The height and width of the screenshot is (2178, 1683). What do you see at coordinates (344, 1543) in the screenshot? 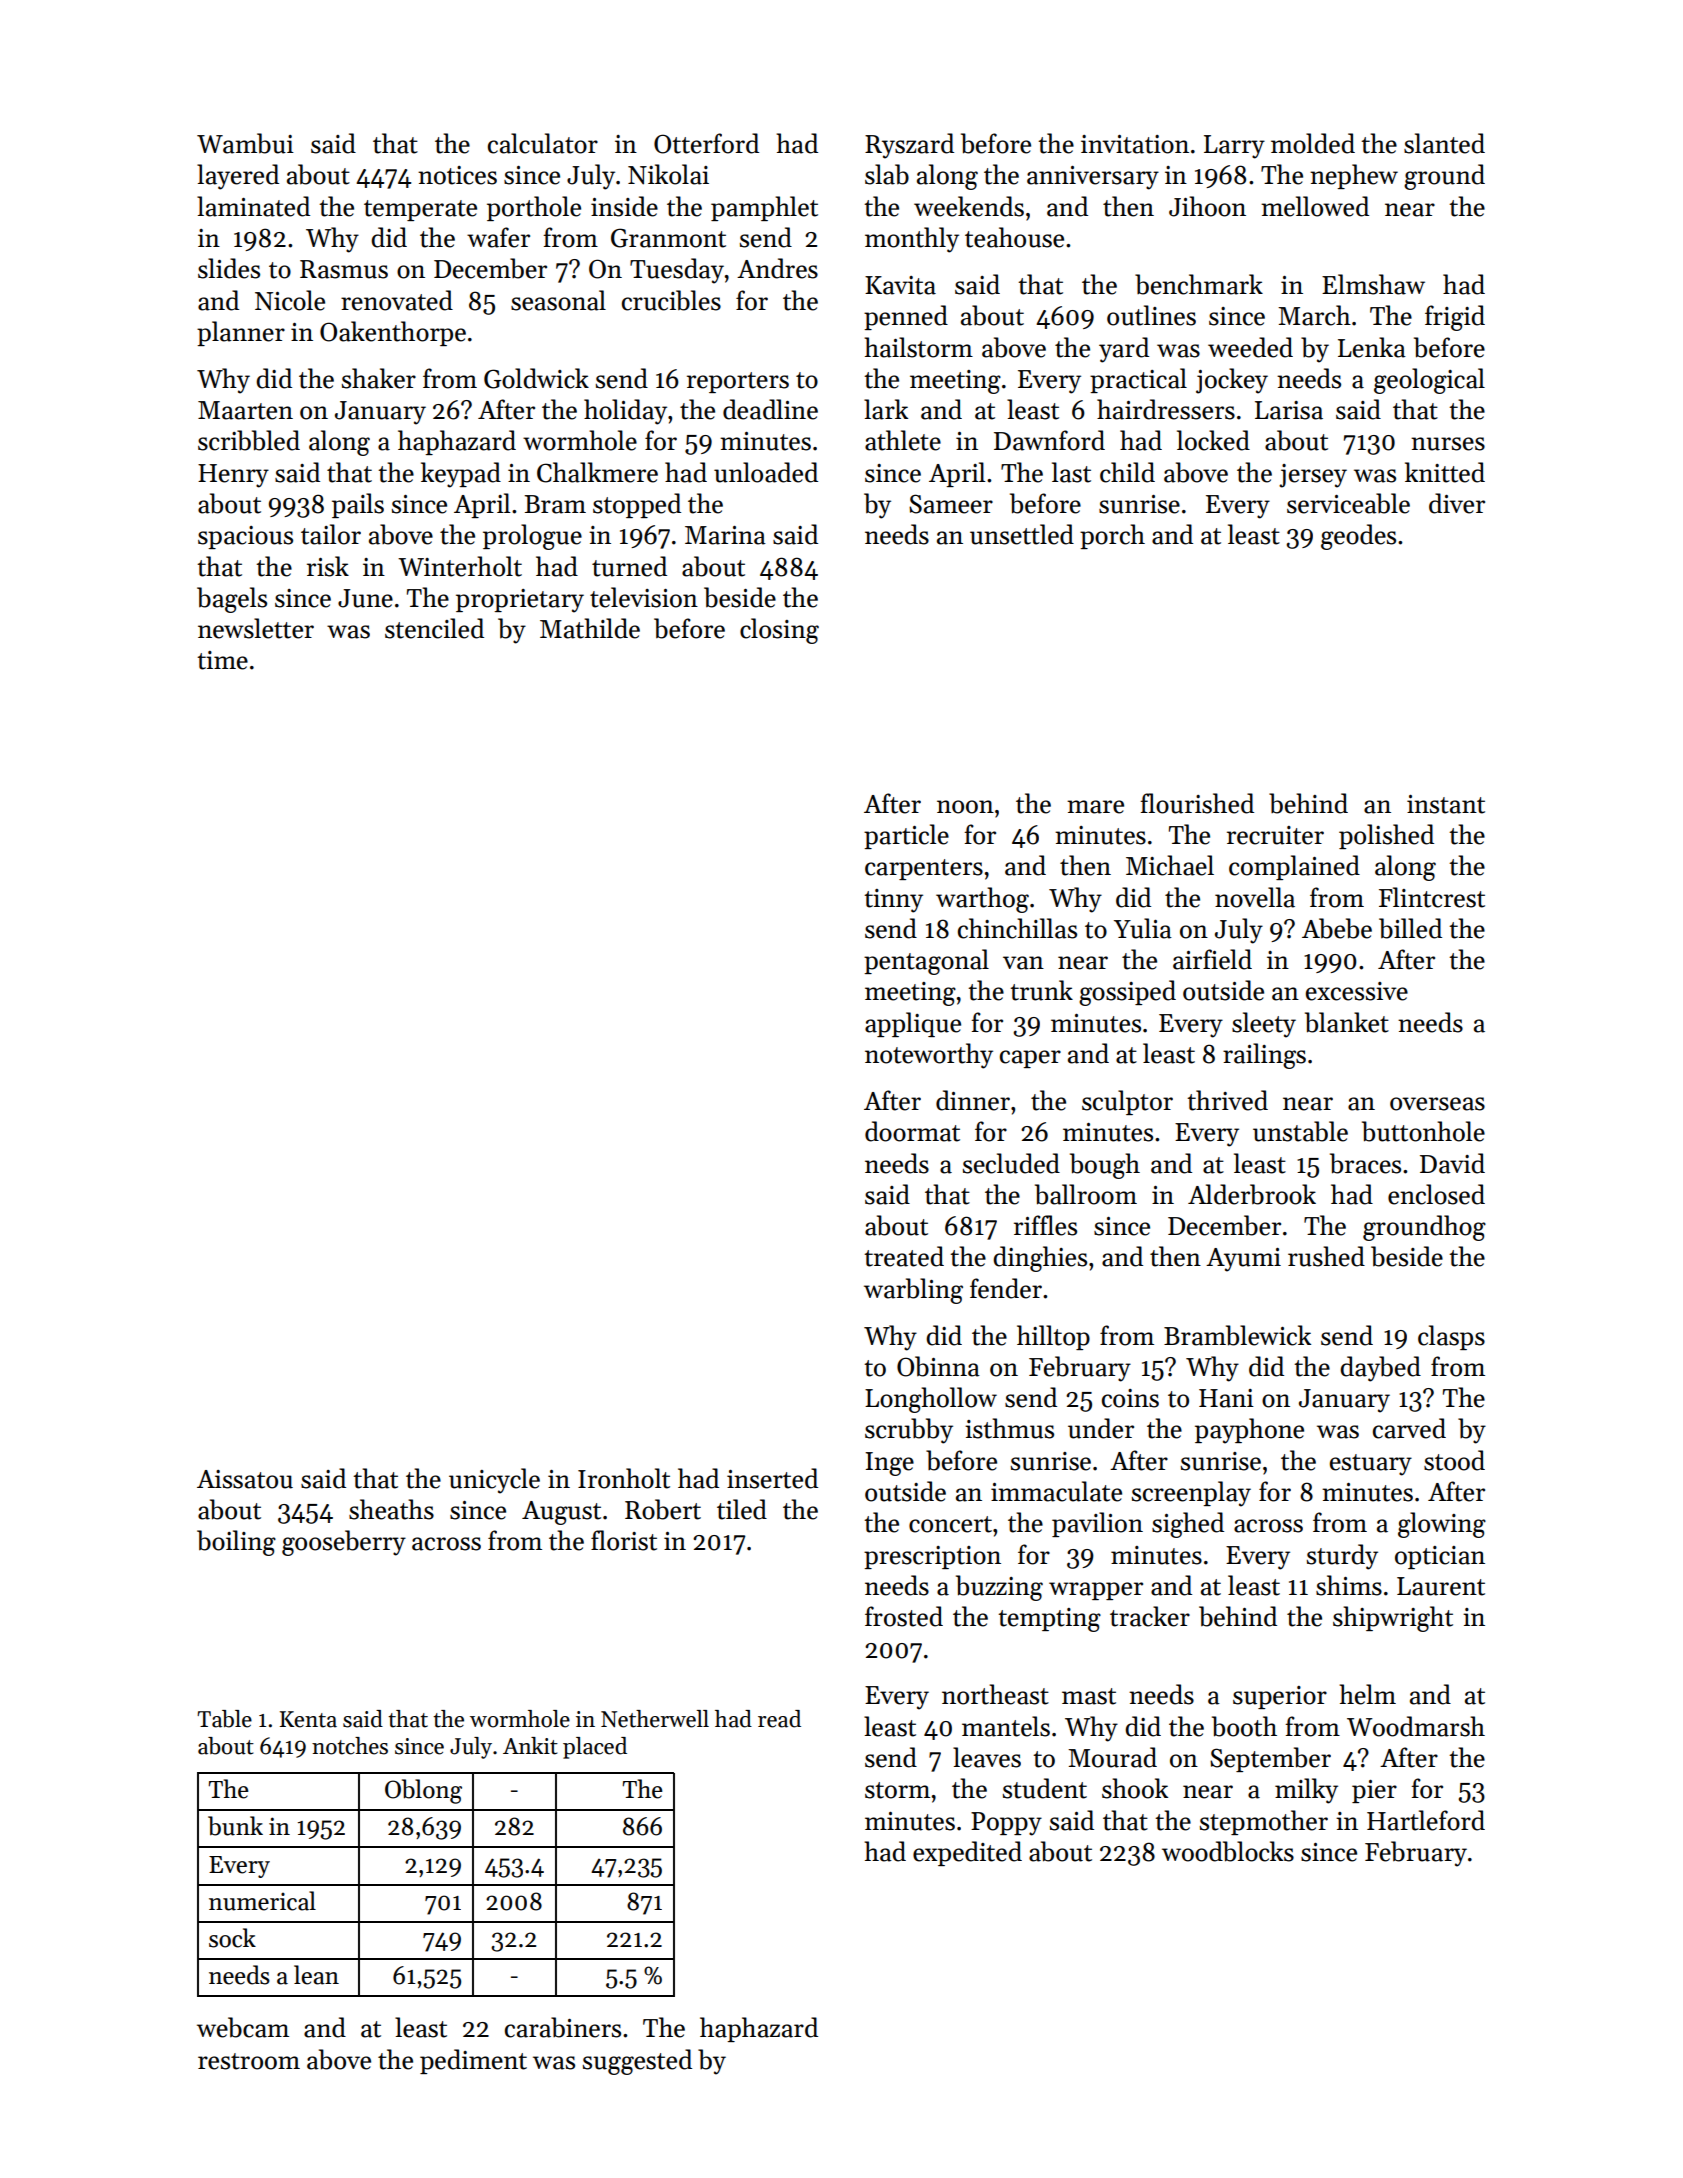
I see `gooseberry` at bounding box center [344, 1543].
